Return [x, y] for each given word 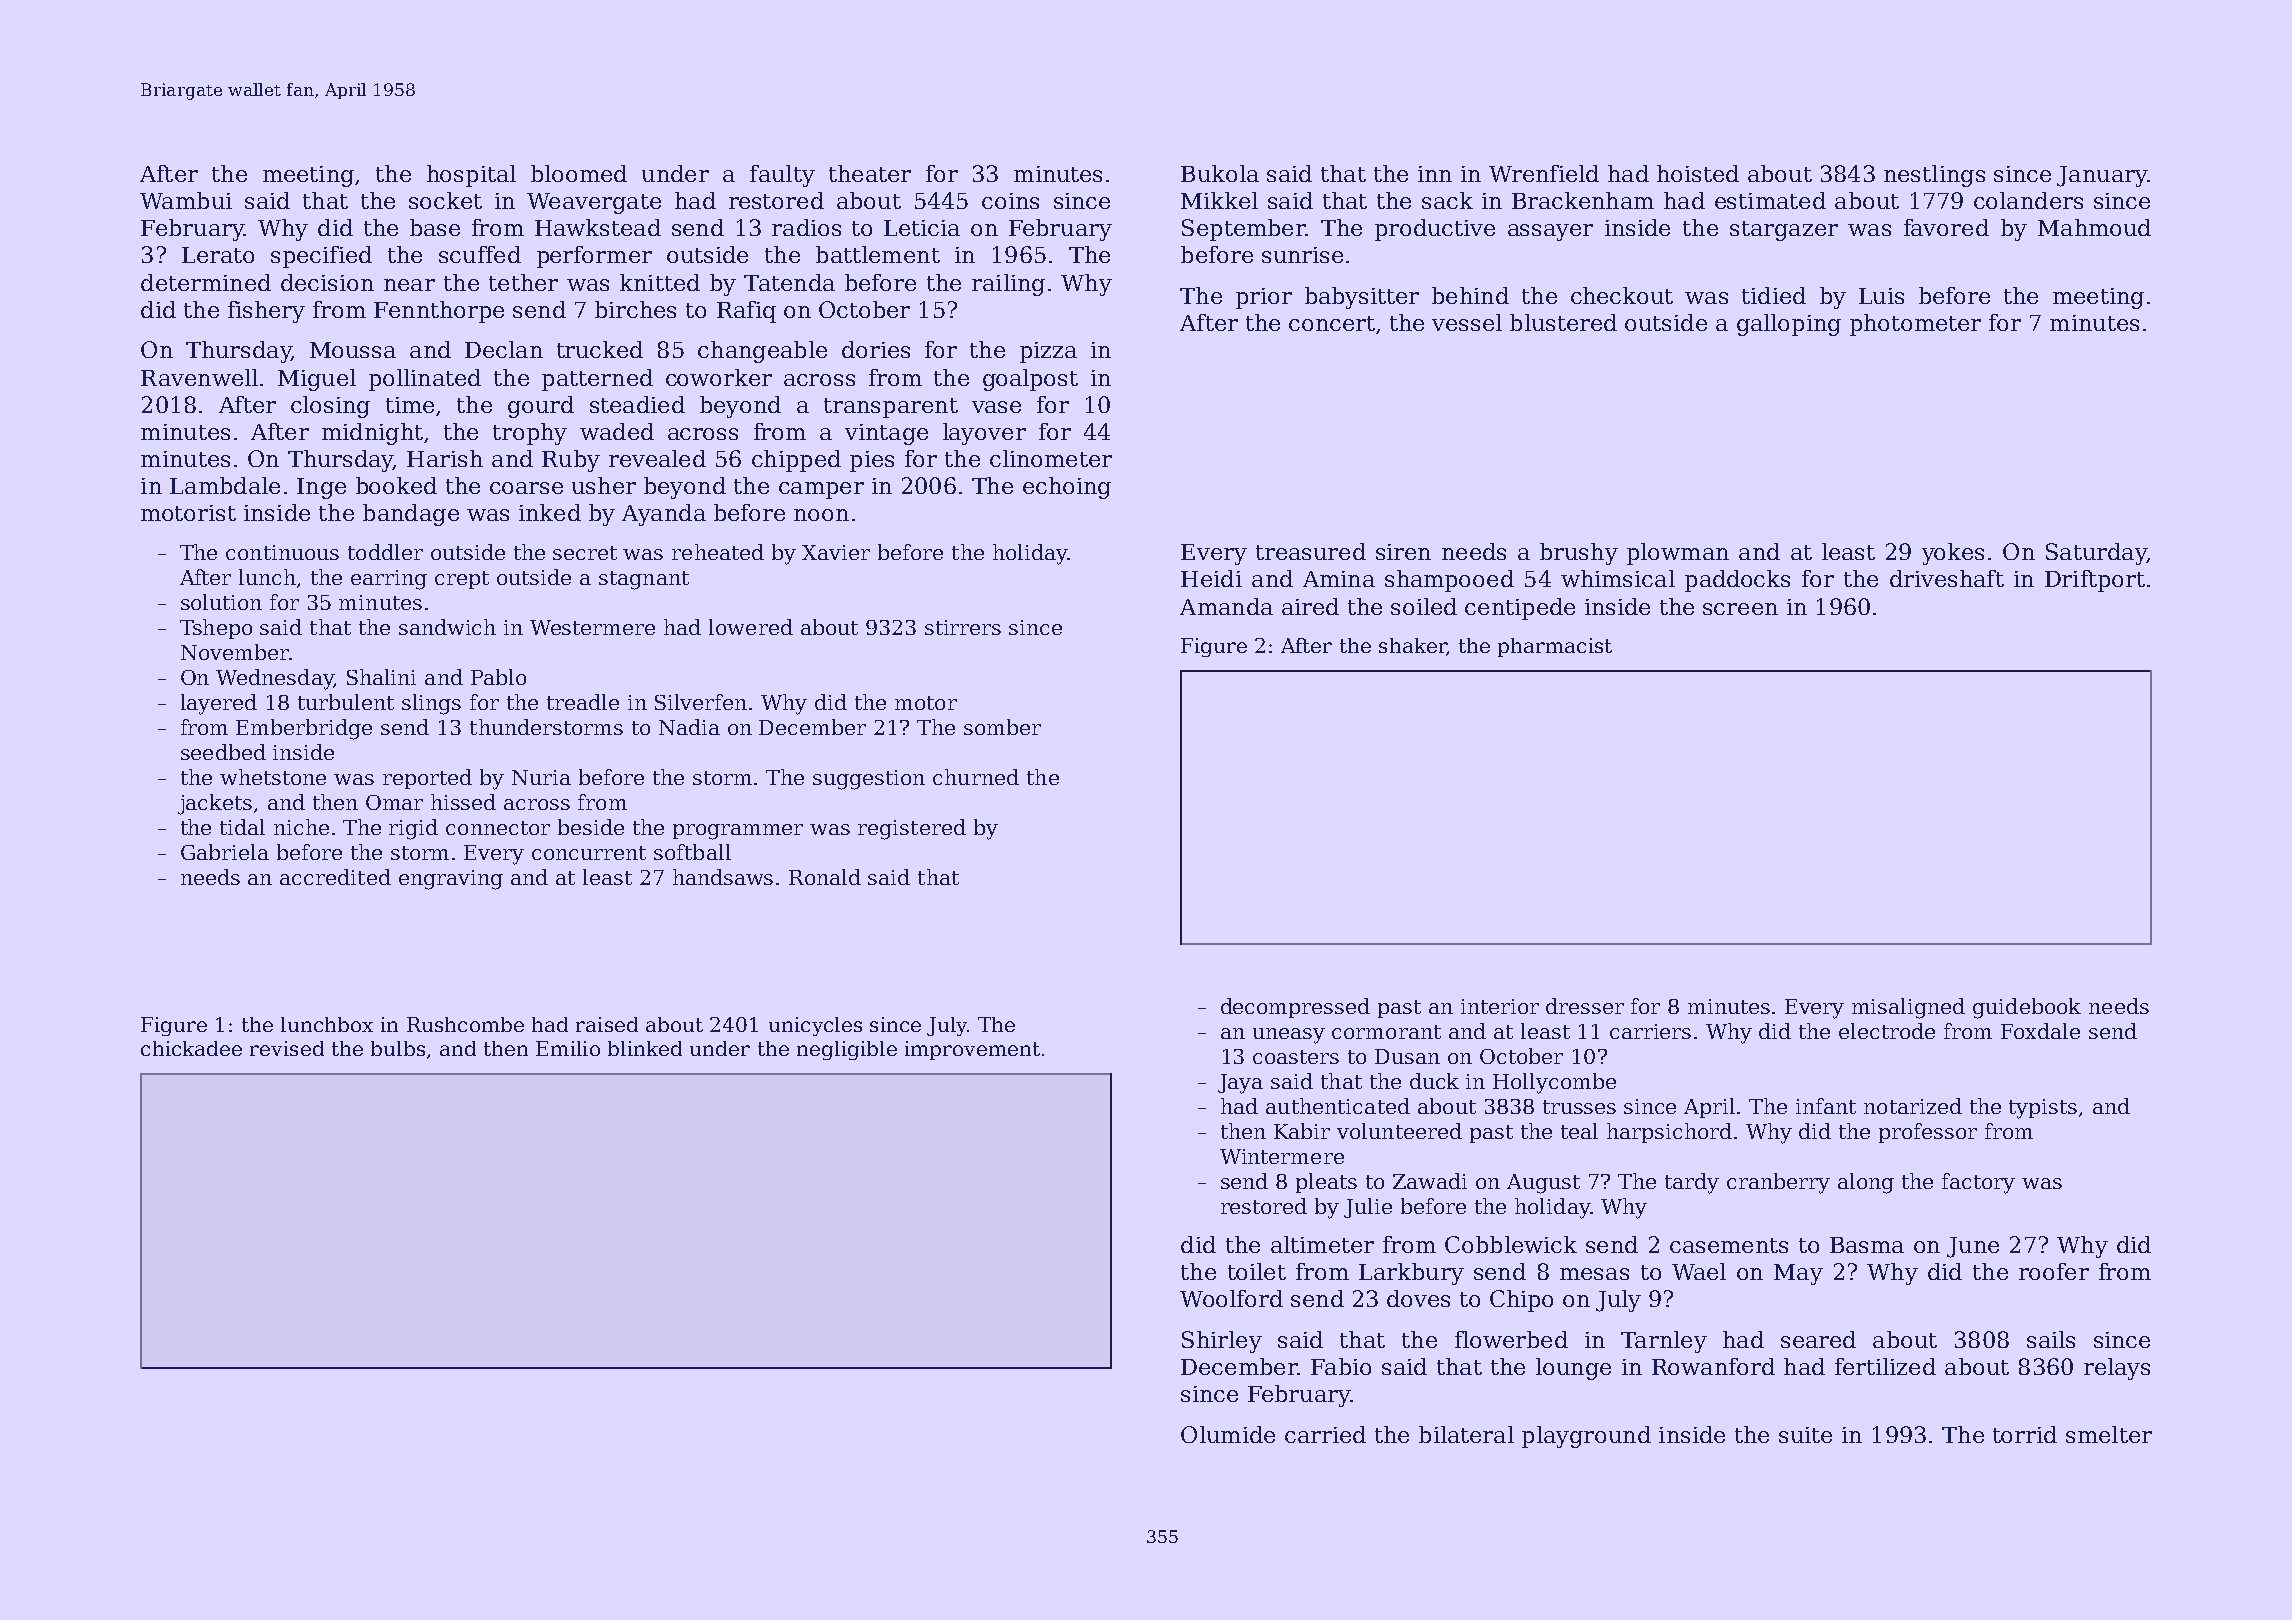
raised [607, 1024]
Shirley [1222, 1342]
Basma [1867, 1245]
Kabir [1302, 1131]
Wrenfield [1544, 173]
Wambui [186, 200]
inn [1435, 174]
